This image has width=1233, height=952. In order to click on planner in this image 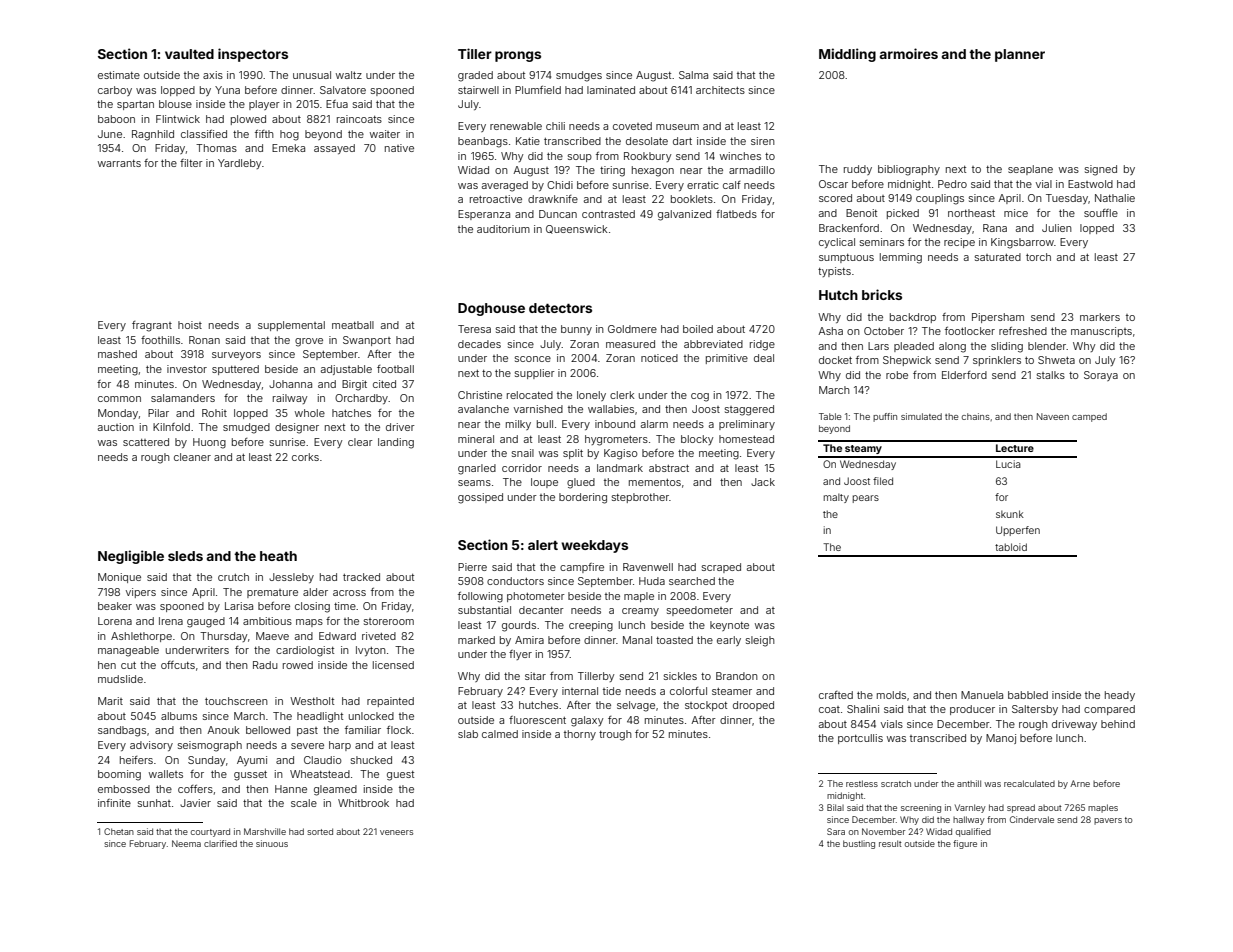, I will do `click(1020, 55)`.
